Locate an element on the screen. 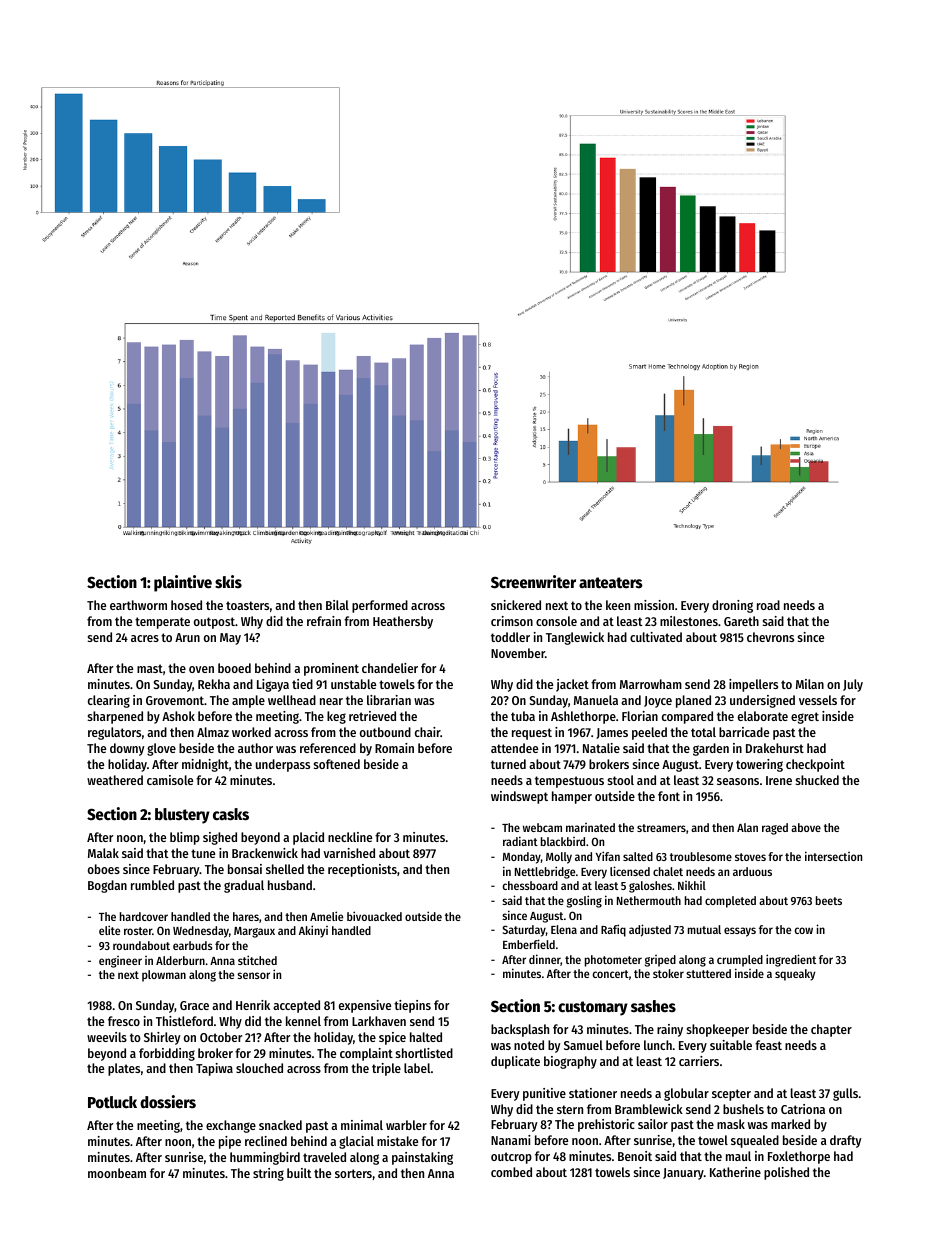 The width and height of the screenshot is (952, 1233). chevrons is located at coordinates (770, 637).
